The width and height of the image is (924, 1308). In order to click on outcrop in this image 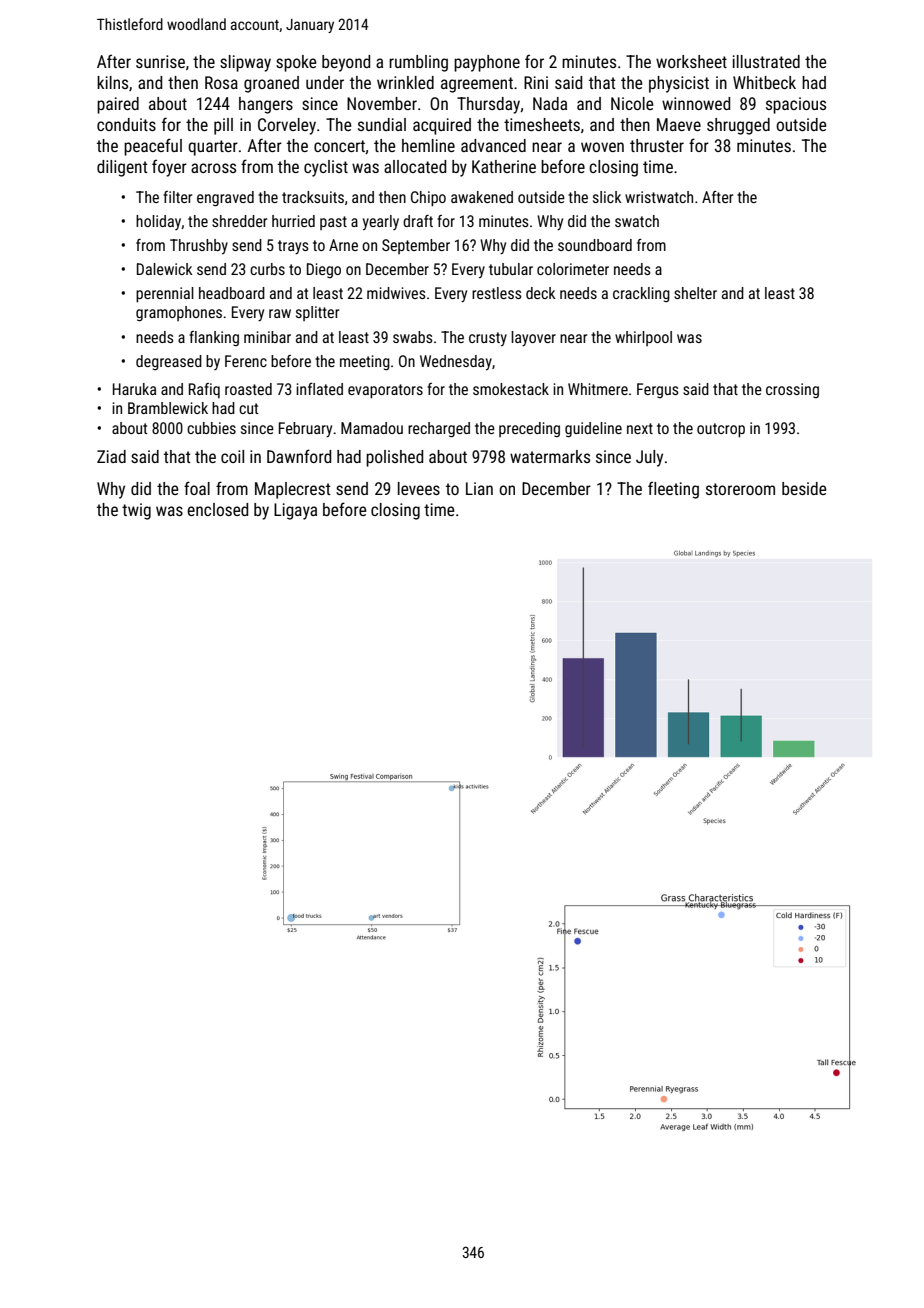, I will do `click(721, 430)`.
